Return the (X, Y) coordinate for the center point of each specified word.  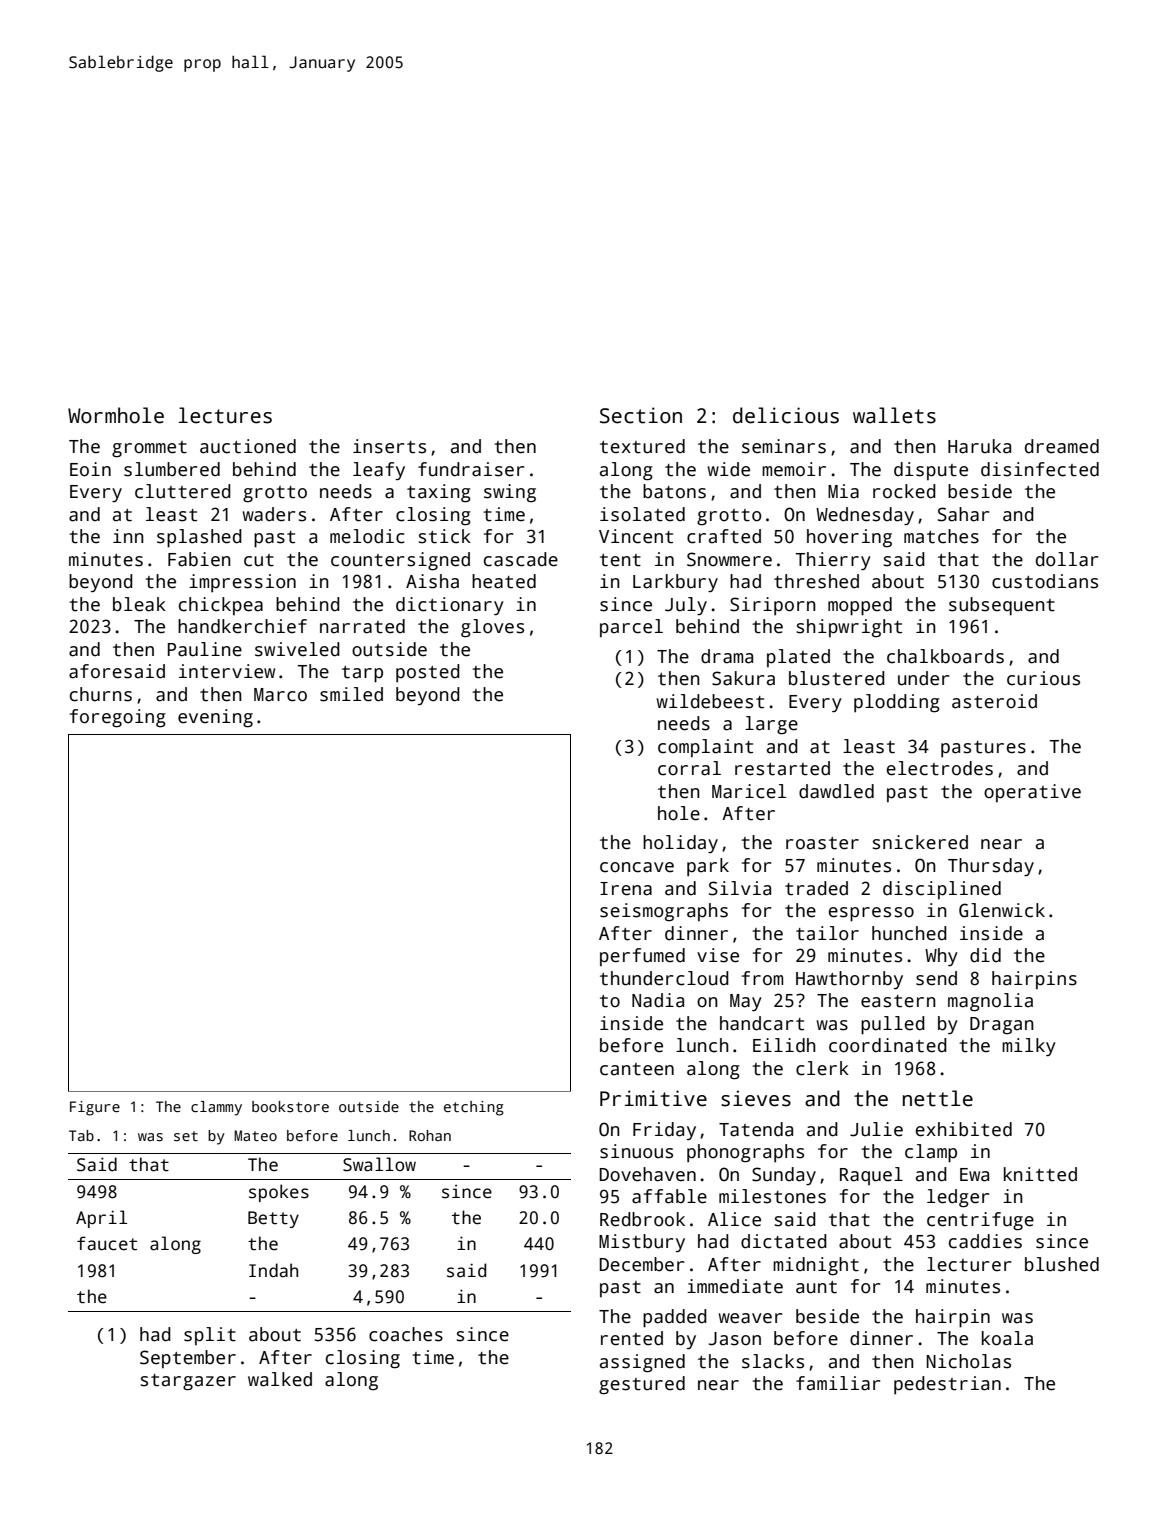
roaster (822, 843)
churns (101, 694)
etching (474, 1108)
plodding (896, 703)
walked (280, 1379)
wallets (894, 415)
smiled (351, 694)
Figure (95, 1108)
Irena (626, 889)
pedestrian (947, 1385)
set (186, 1136)
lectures (225, 415)
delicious (786, 415)
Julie (876, 1129)
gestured (642, 1385)
